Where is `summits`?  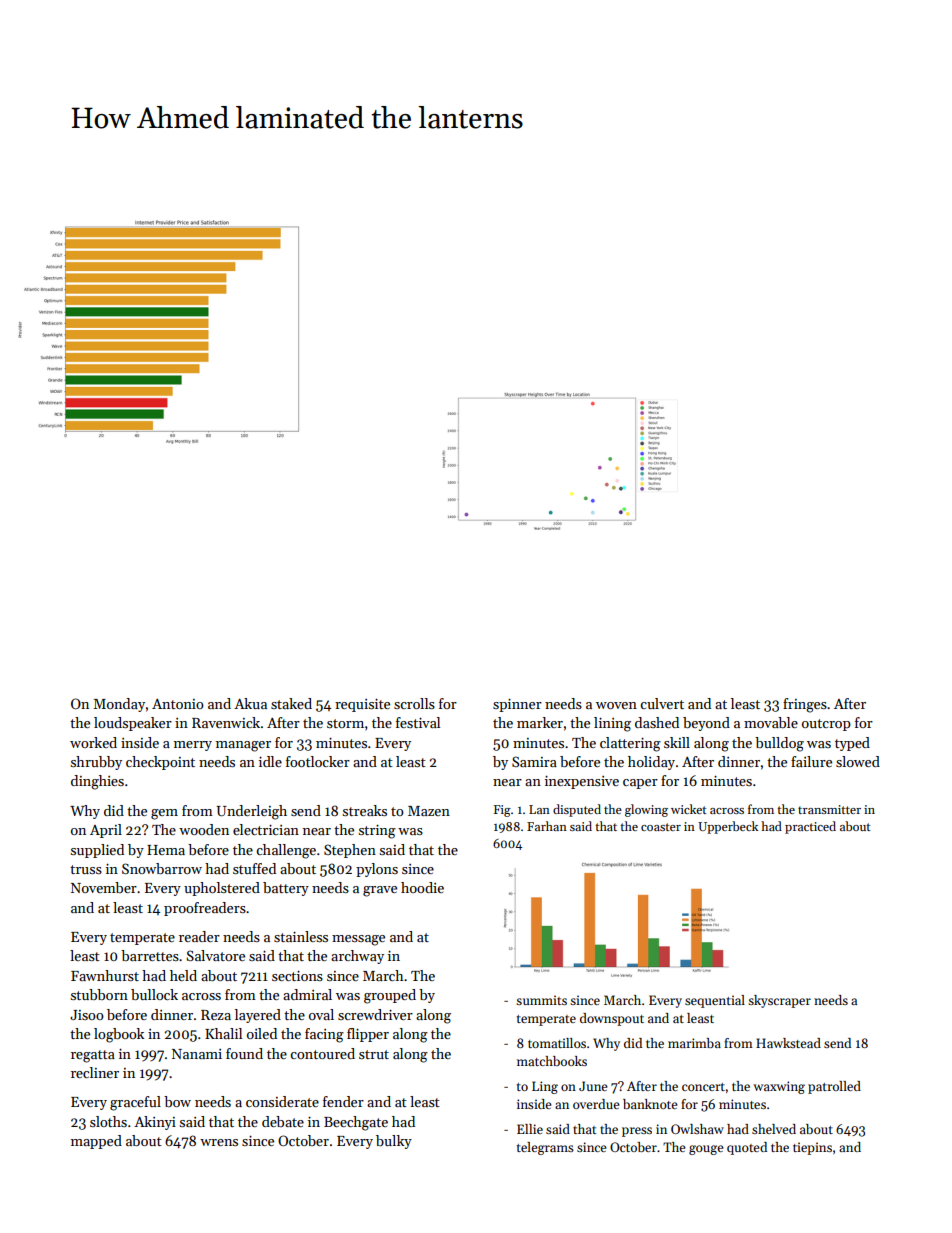 summits is located at coordinates (541, 1000).
